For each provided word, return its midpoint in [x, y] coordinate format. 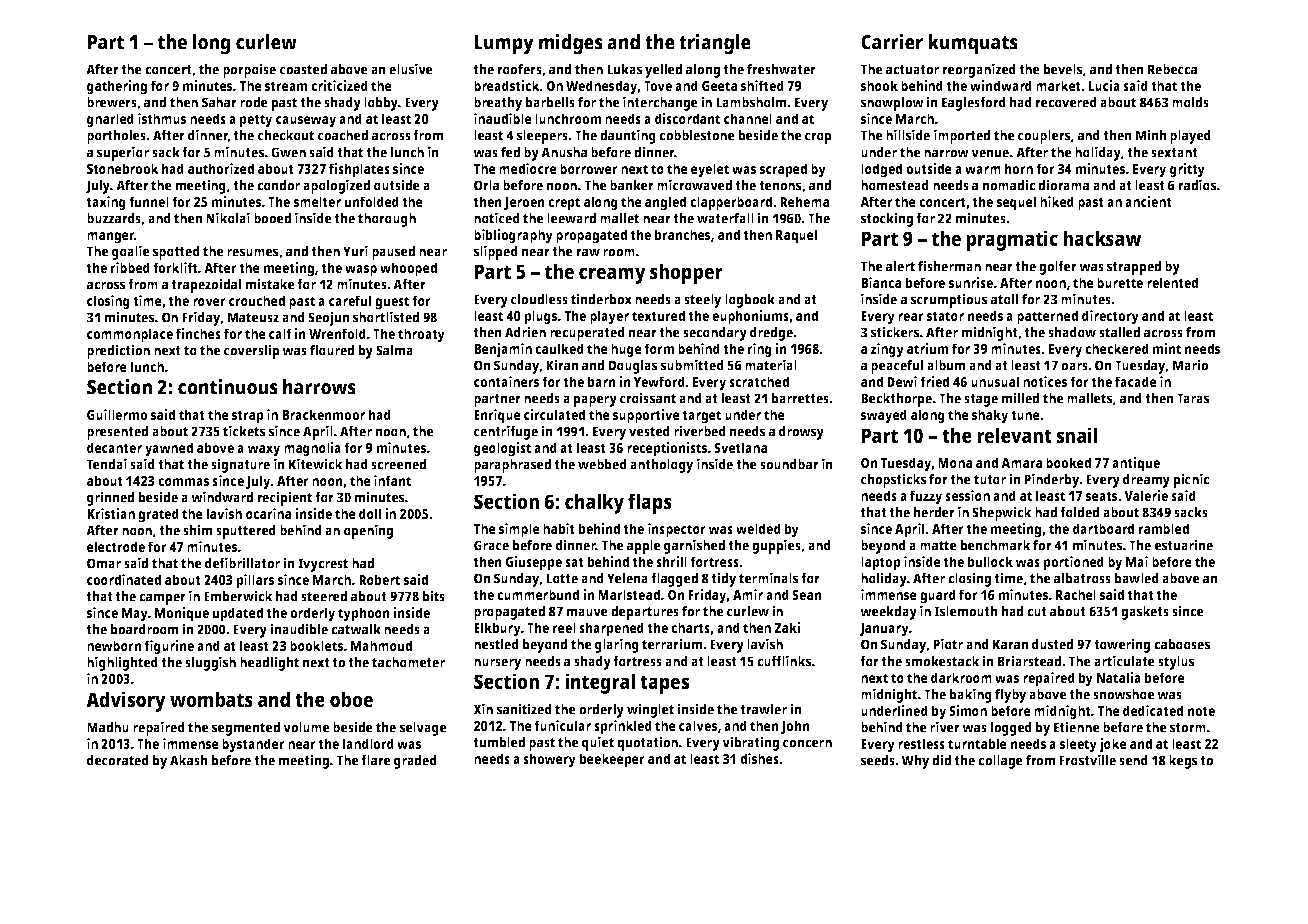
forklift [175, 267]
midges [571, 44]
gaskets [1145, 613]
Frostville [1087, 760]
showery [549, 760]
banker [632, 185]
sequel [1016, 203]
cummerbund [538, 594]
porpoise [249, 70]
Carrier [892, 42]
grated [158, 515]
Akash [189, 760]
